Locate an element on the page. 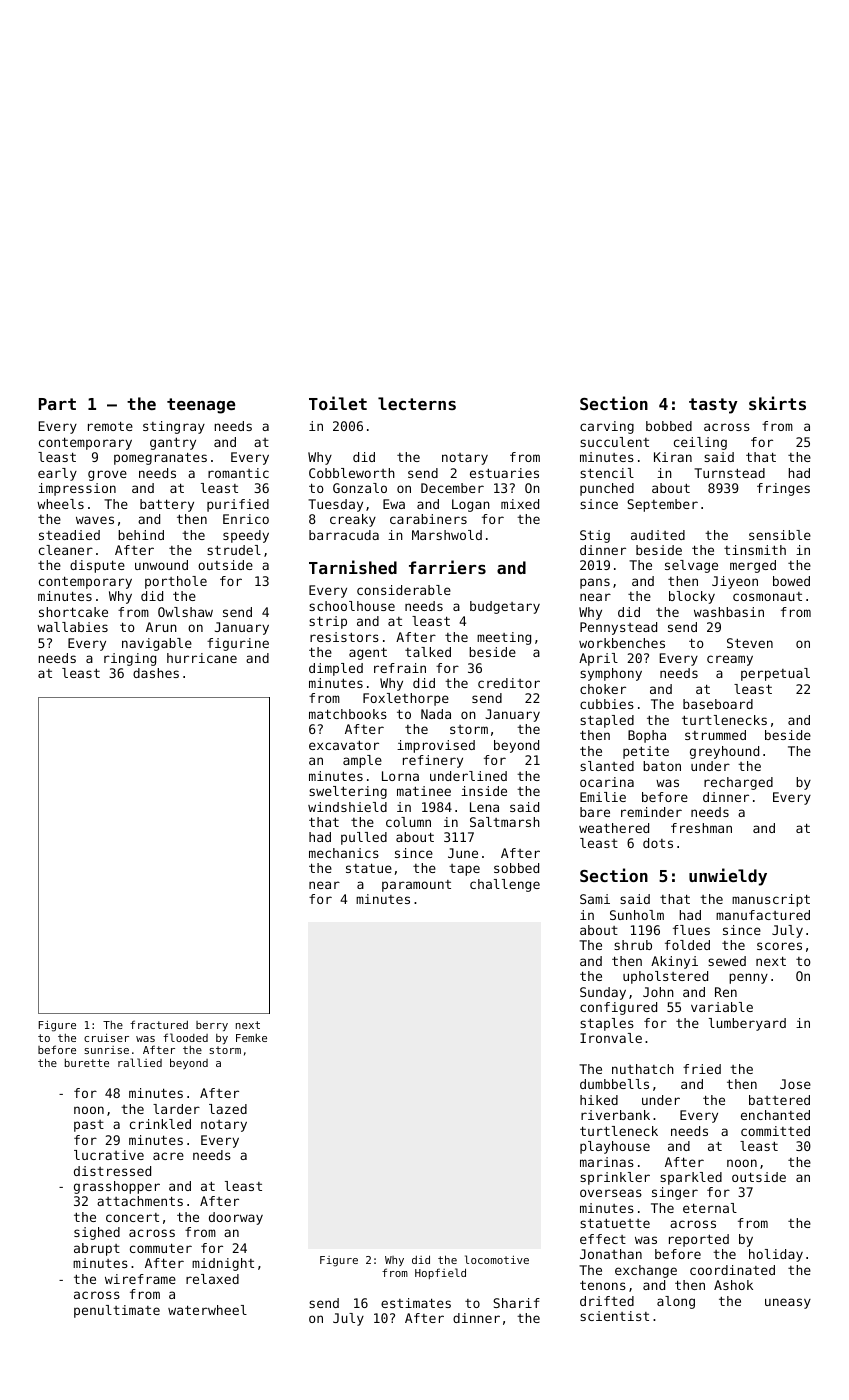 This page has height=1400, width=849. Part is located at coordinates (57, 404).
